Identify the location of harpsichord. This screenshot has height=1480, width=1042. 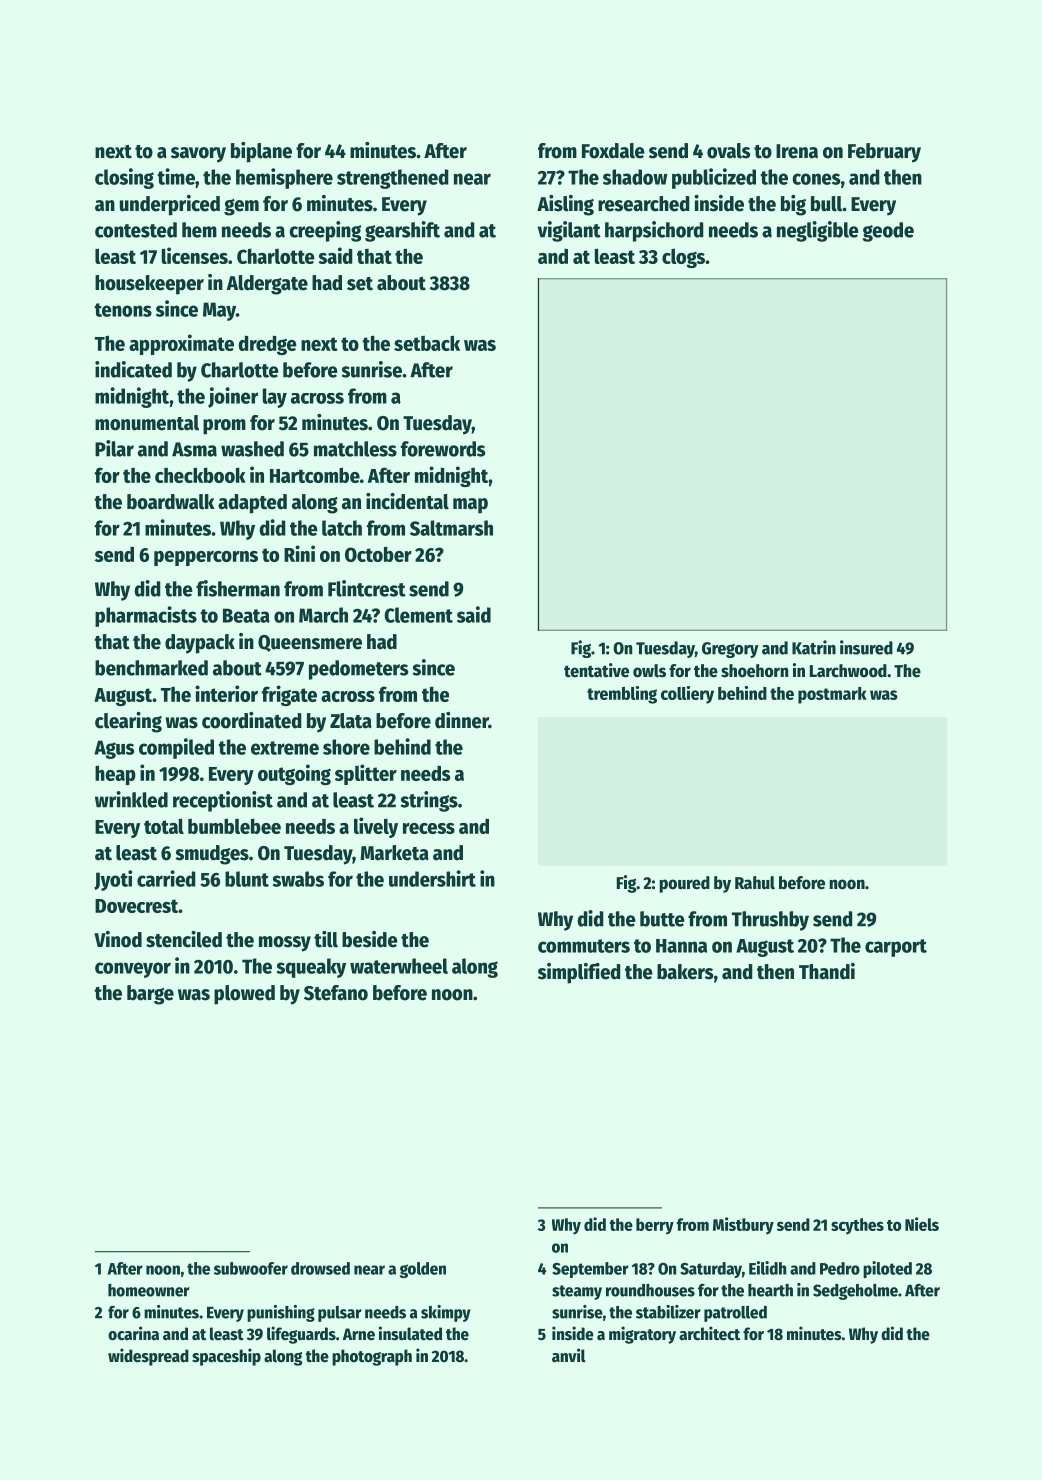
(654, 231).
